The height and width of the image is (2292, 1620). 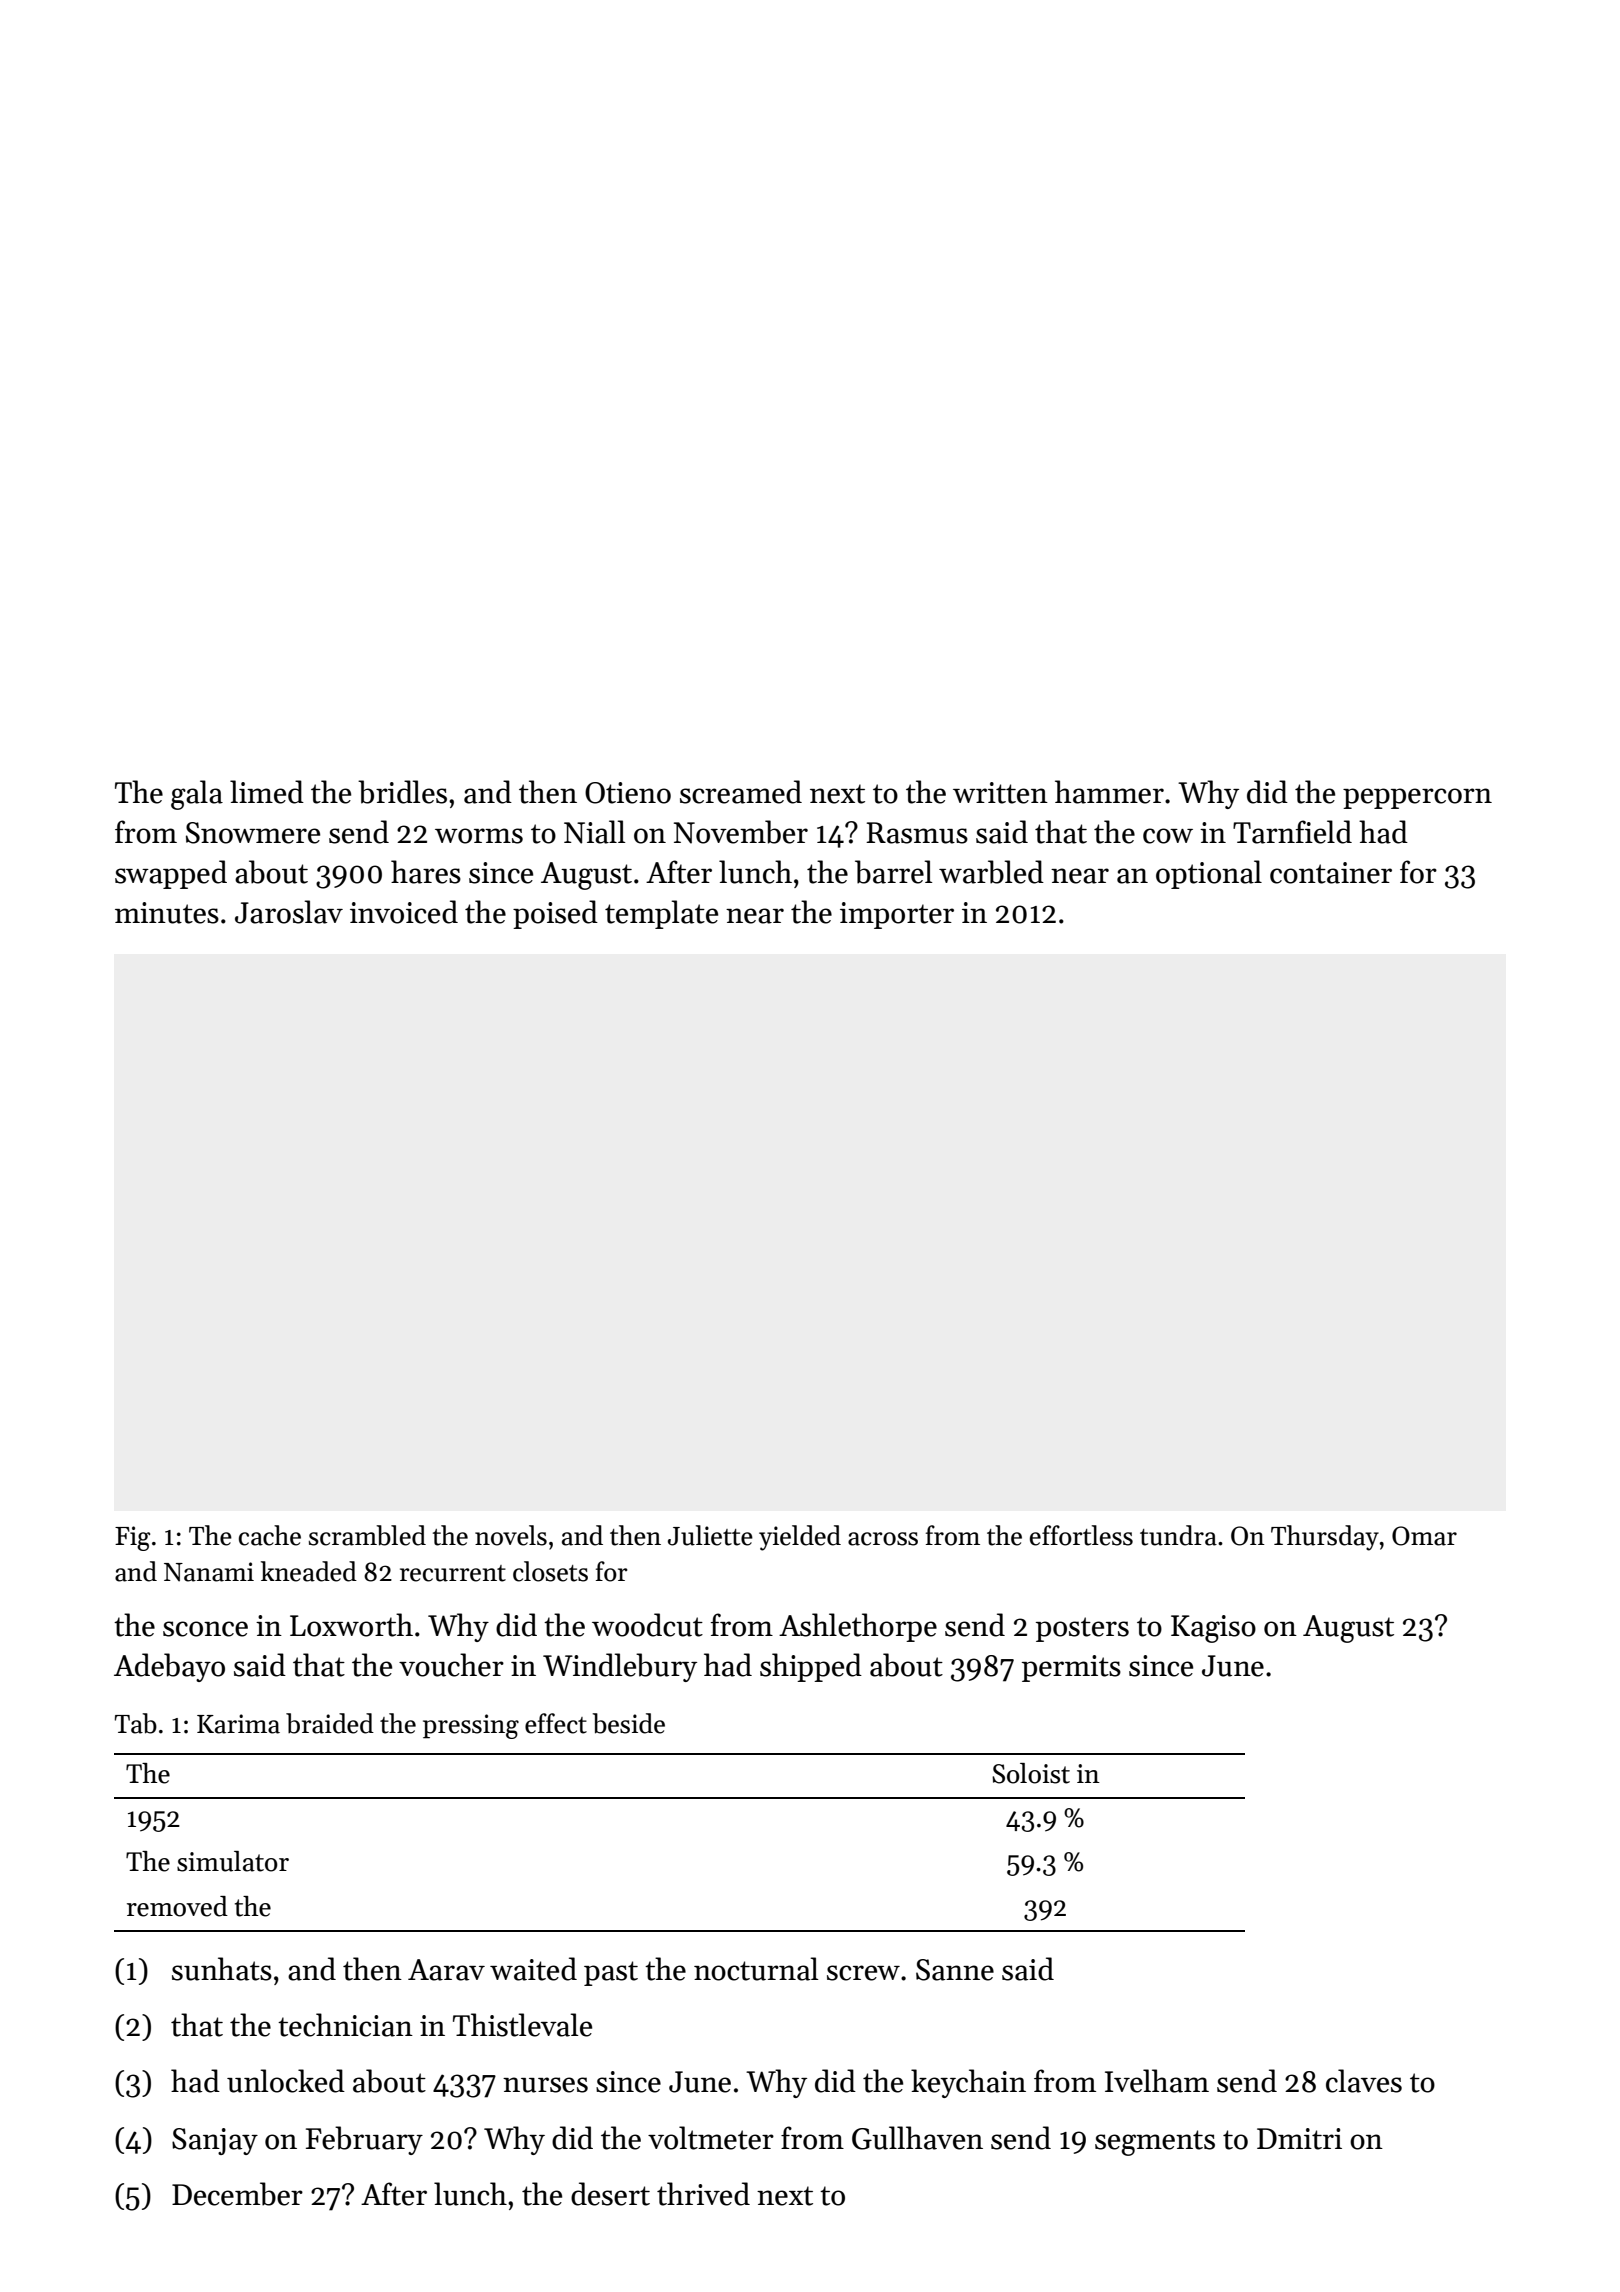 What do you see at coordinates (197, 795) in the image?
I see `gala` at bounding box center [197, 795].
